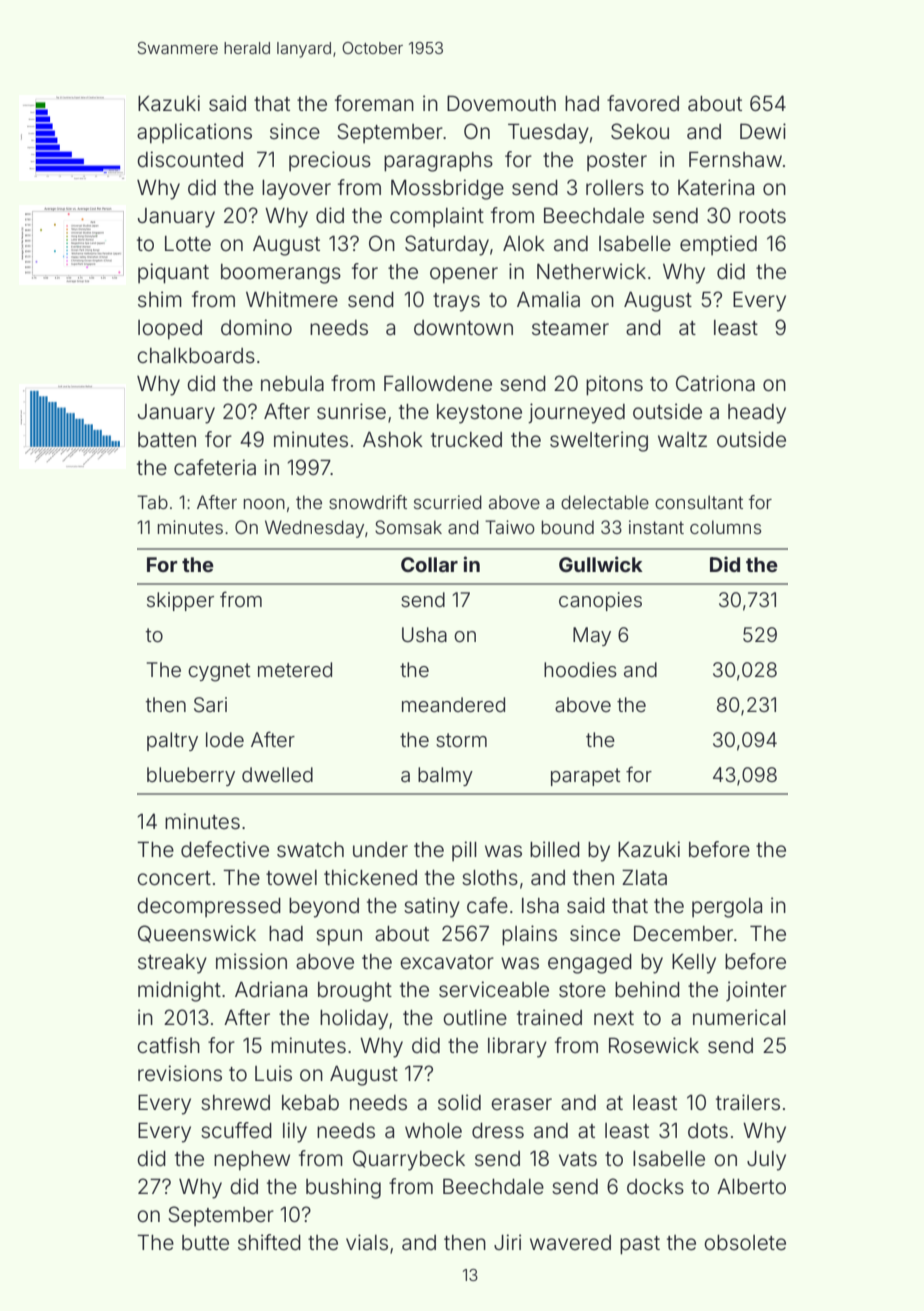 This page has height=1311, width=924. Describe the element at coordinates (205, 1243) in the page. I see `butte` at that location.
